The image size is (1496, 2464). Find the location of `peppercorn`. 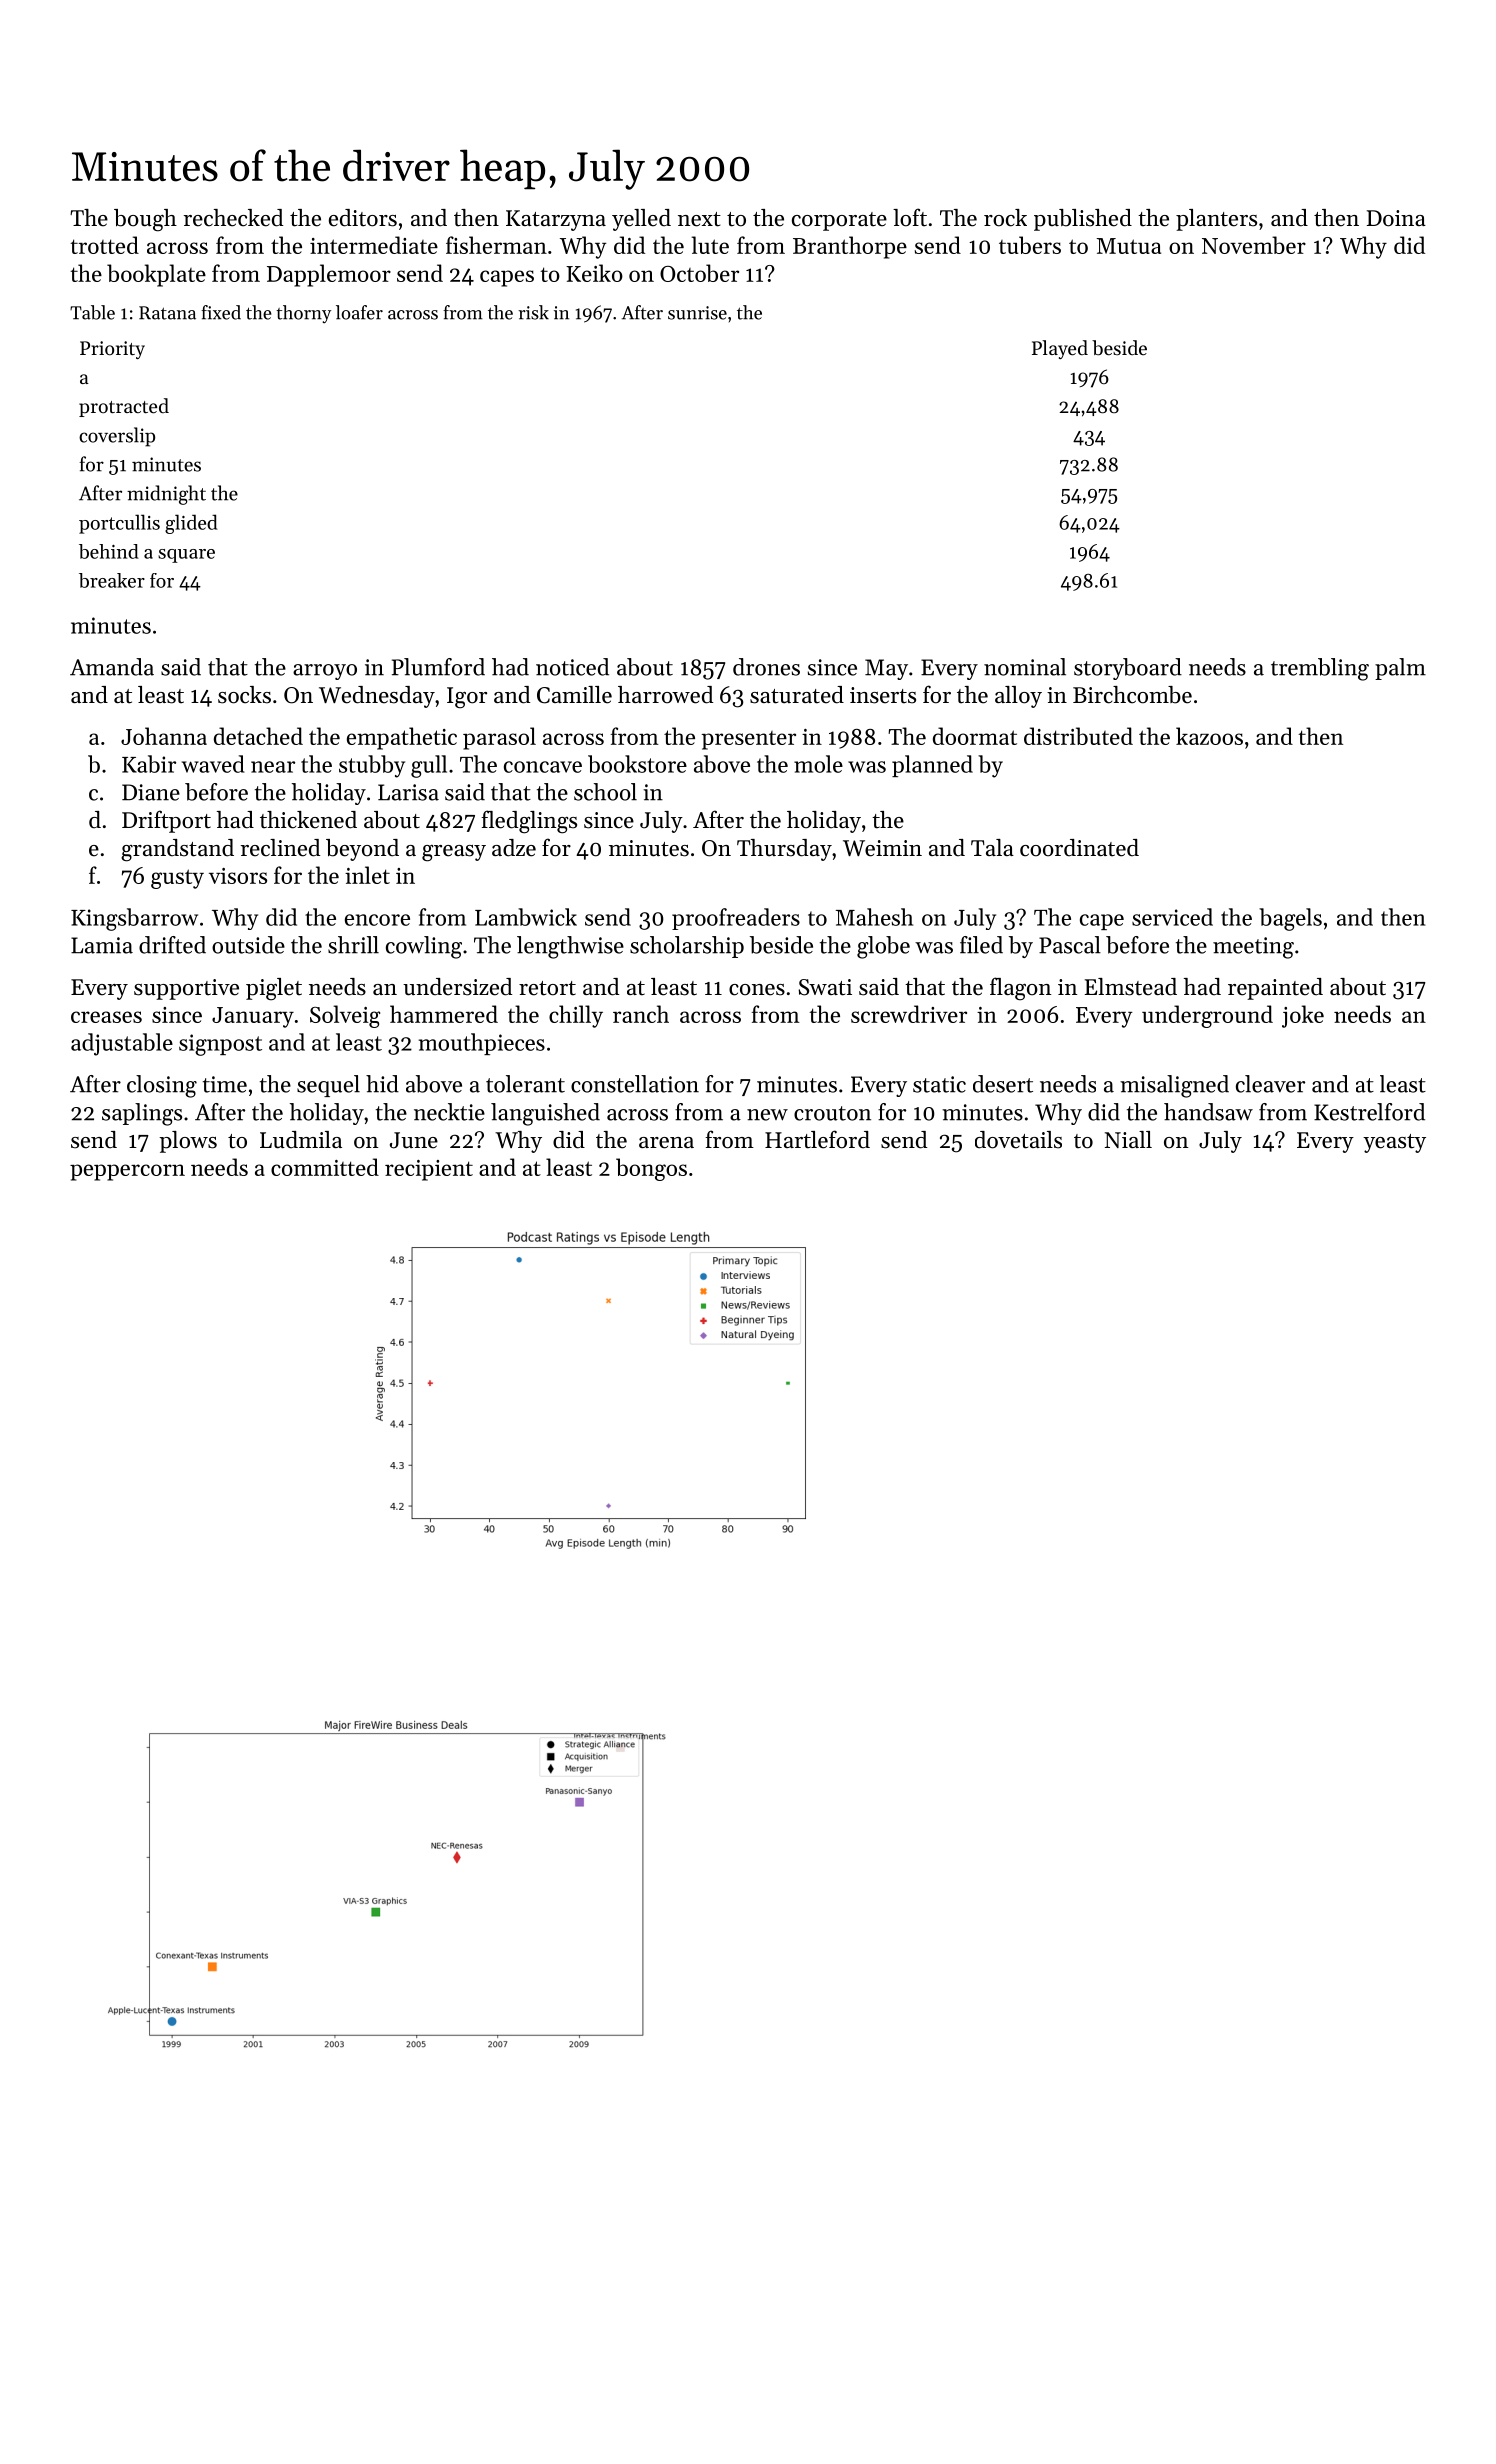

peppercorn is located at coordinates (127, 1172).
